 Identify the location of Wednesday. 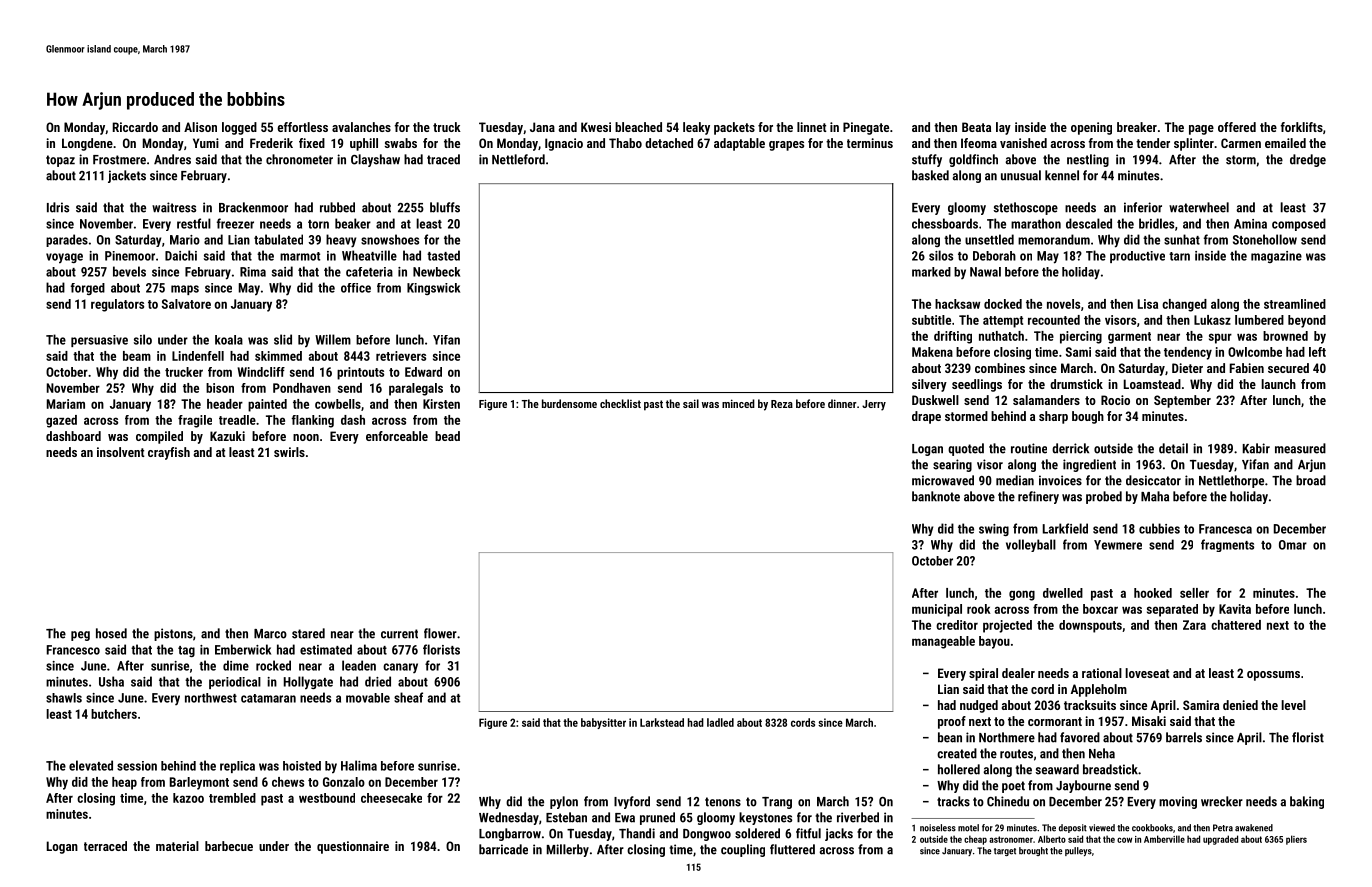
(509, 818).
